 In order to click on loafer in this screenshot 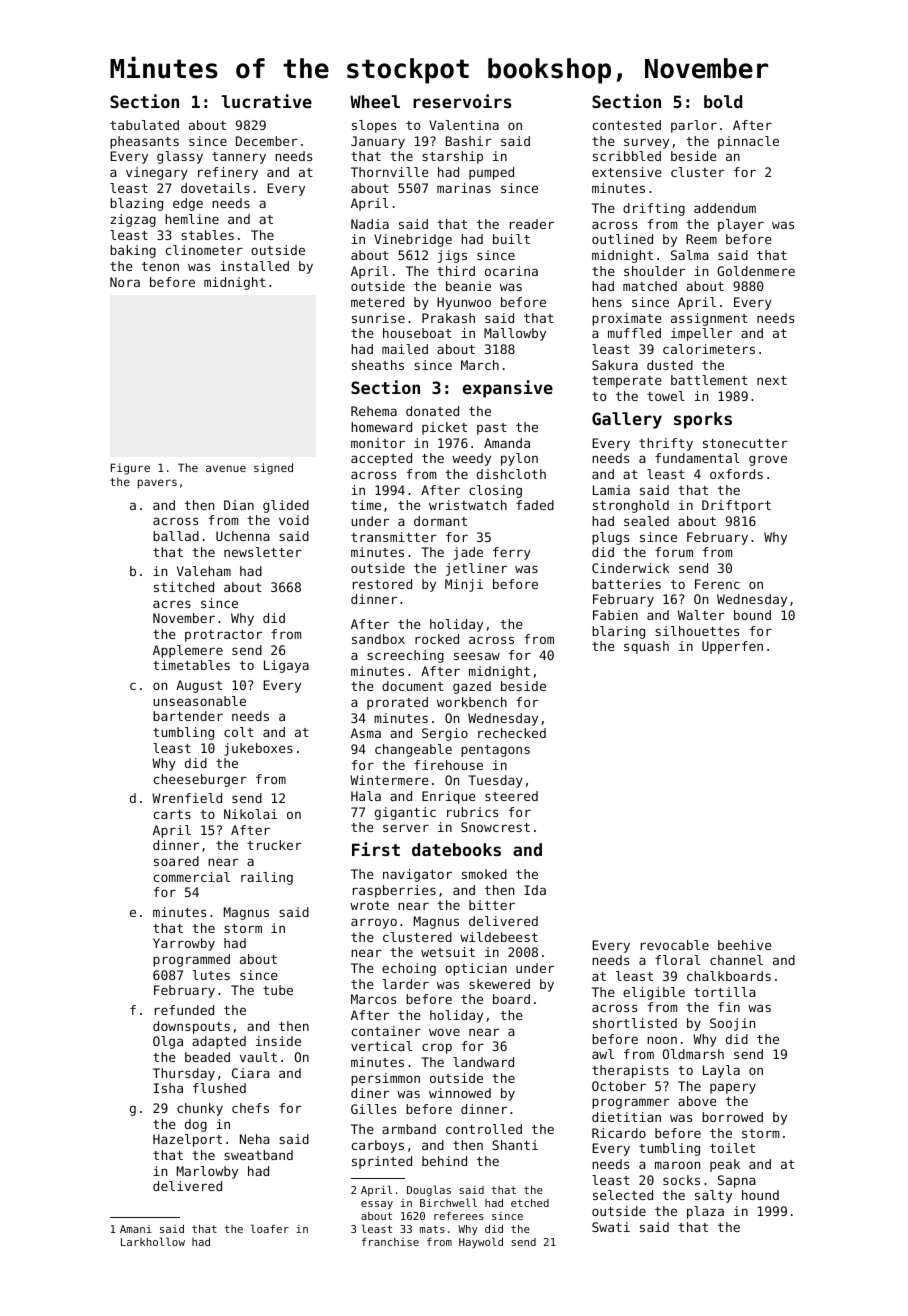, I will do `click(270, 1228)`.
